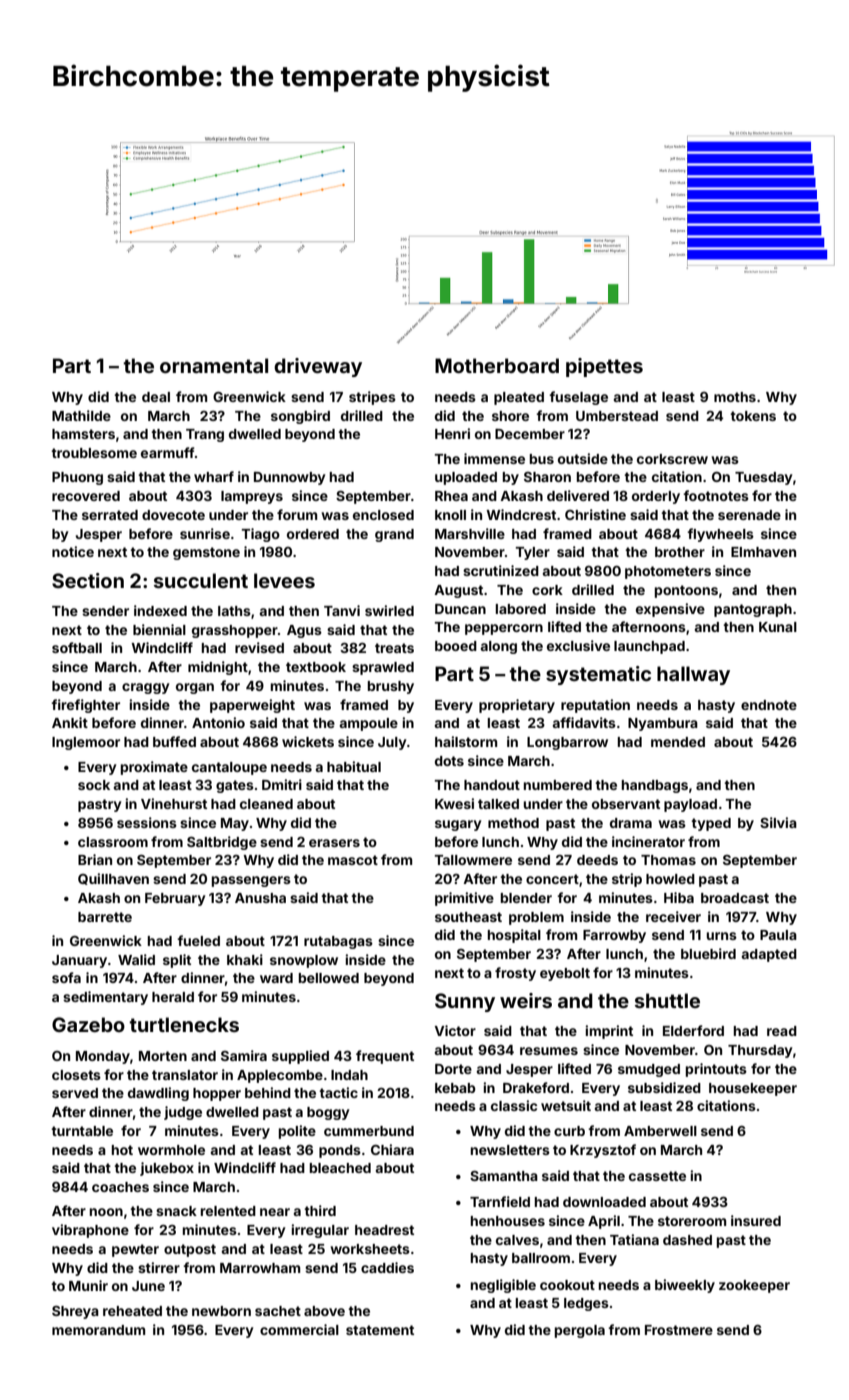 The width and height of the page is (849, 1400). What do you see at coordinates (221, 1311) in the page?
I see `newborn` at bounding box center [221, 1311].
